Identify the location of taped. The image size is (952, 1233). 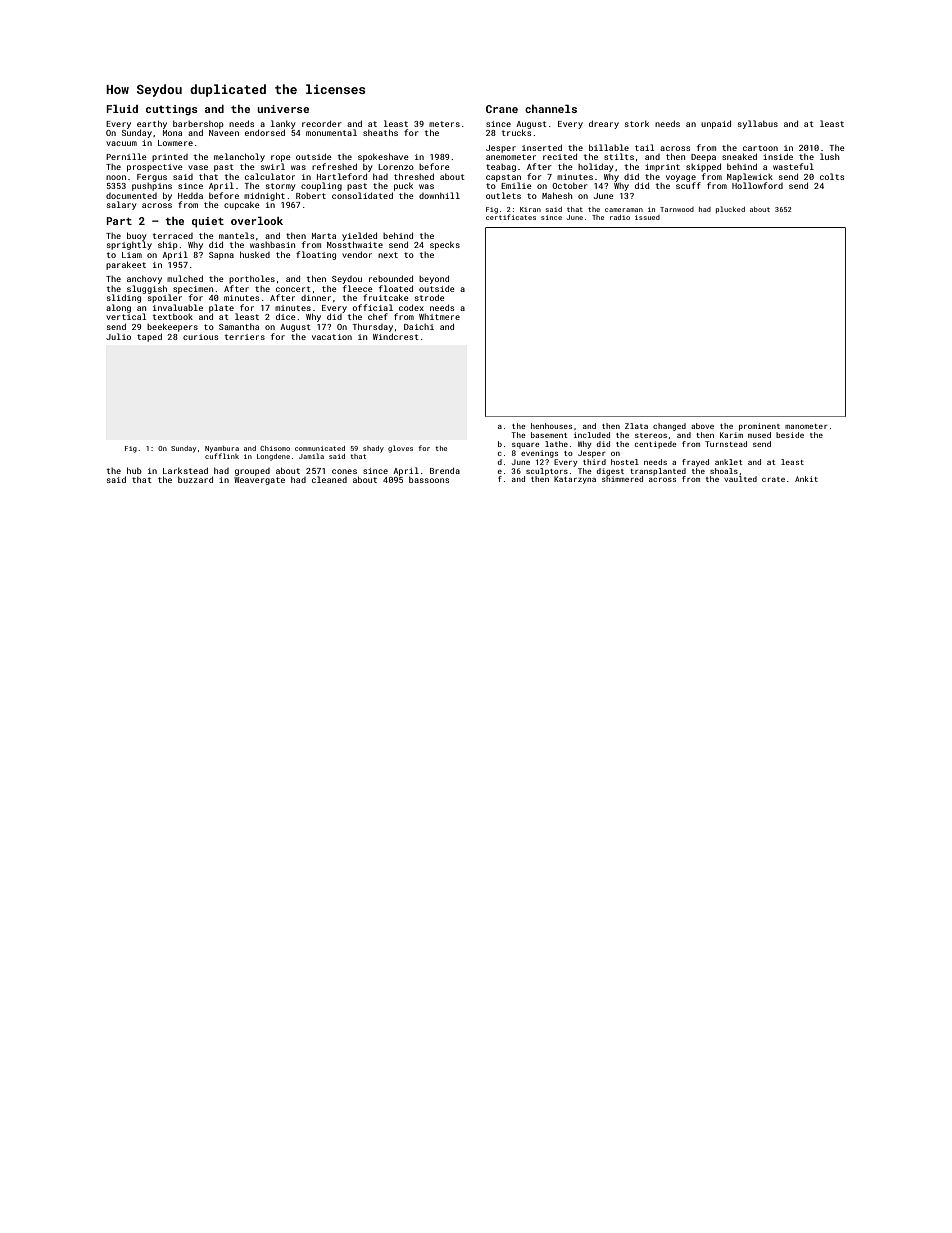
(149, 337).
